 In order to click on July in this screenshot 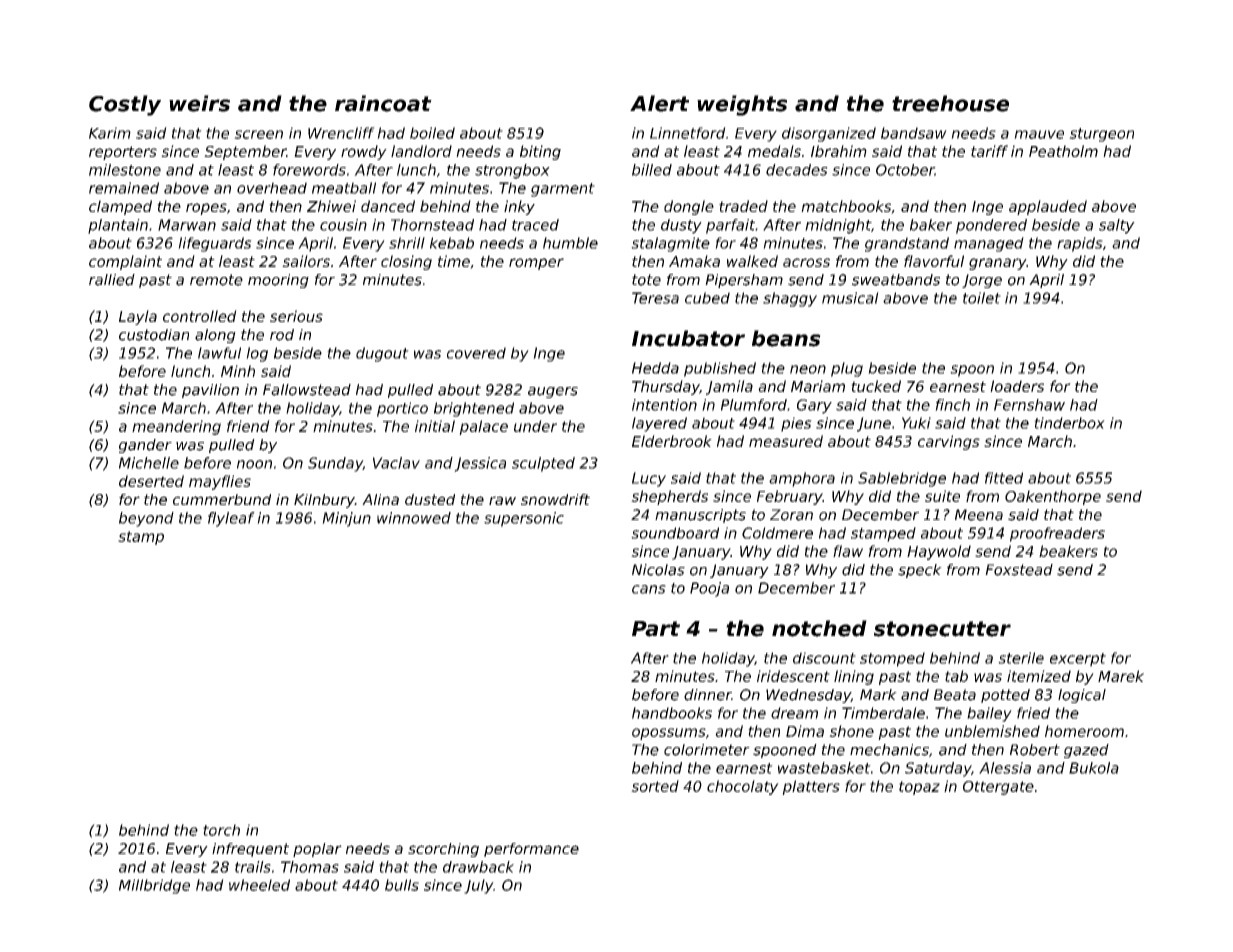, I will do `click(478, 886)`.
